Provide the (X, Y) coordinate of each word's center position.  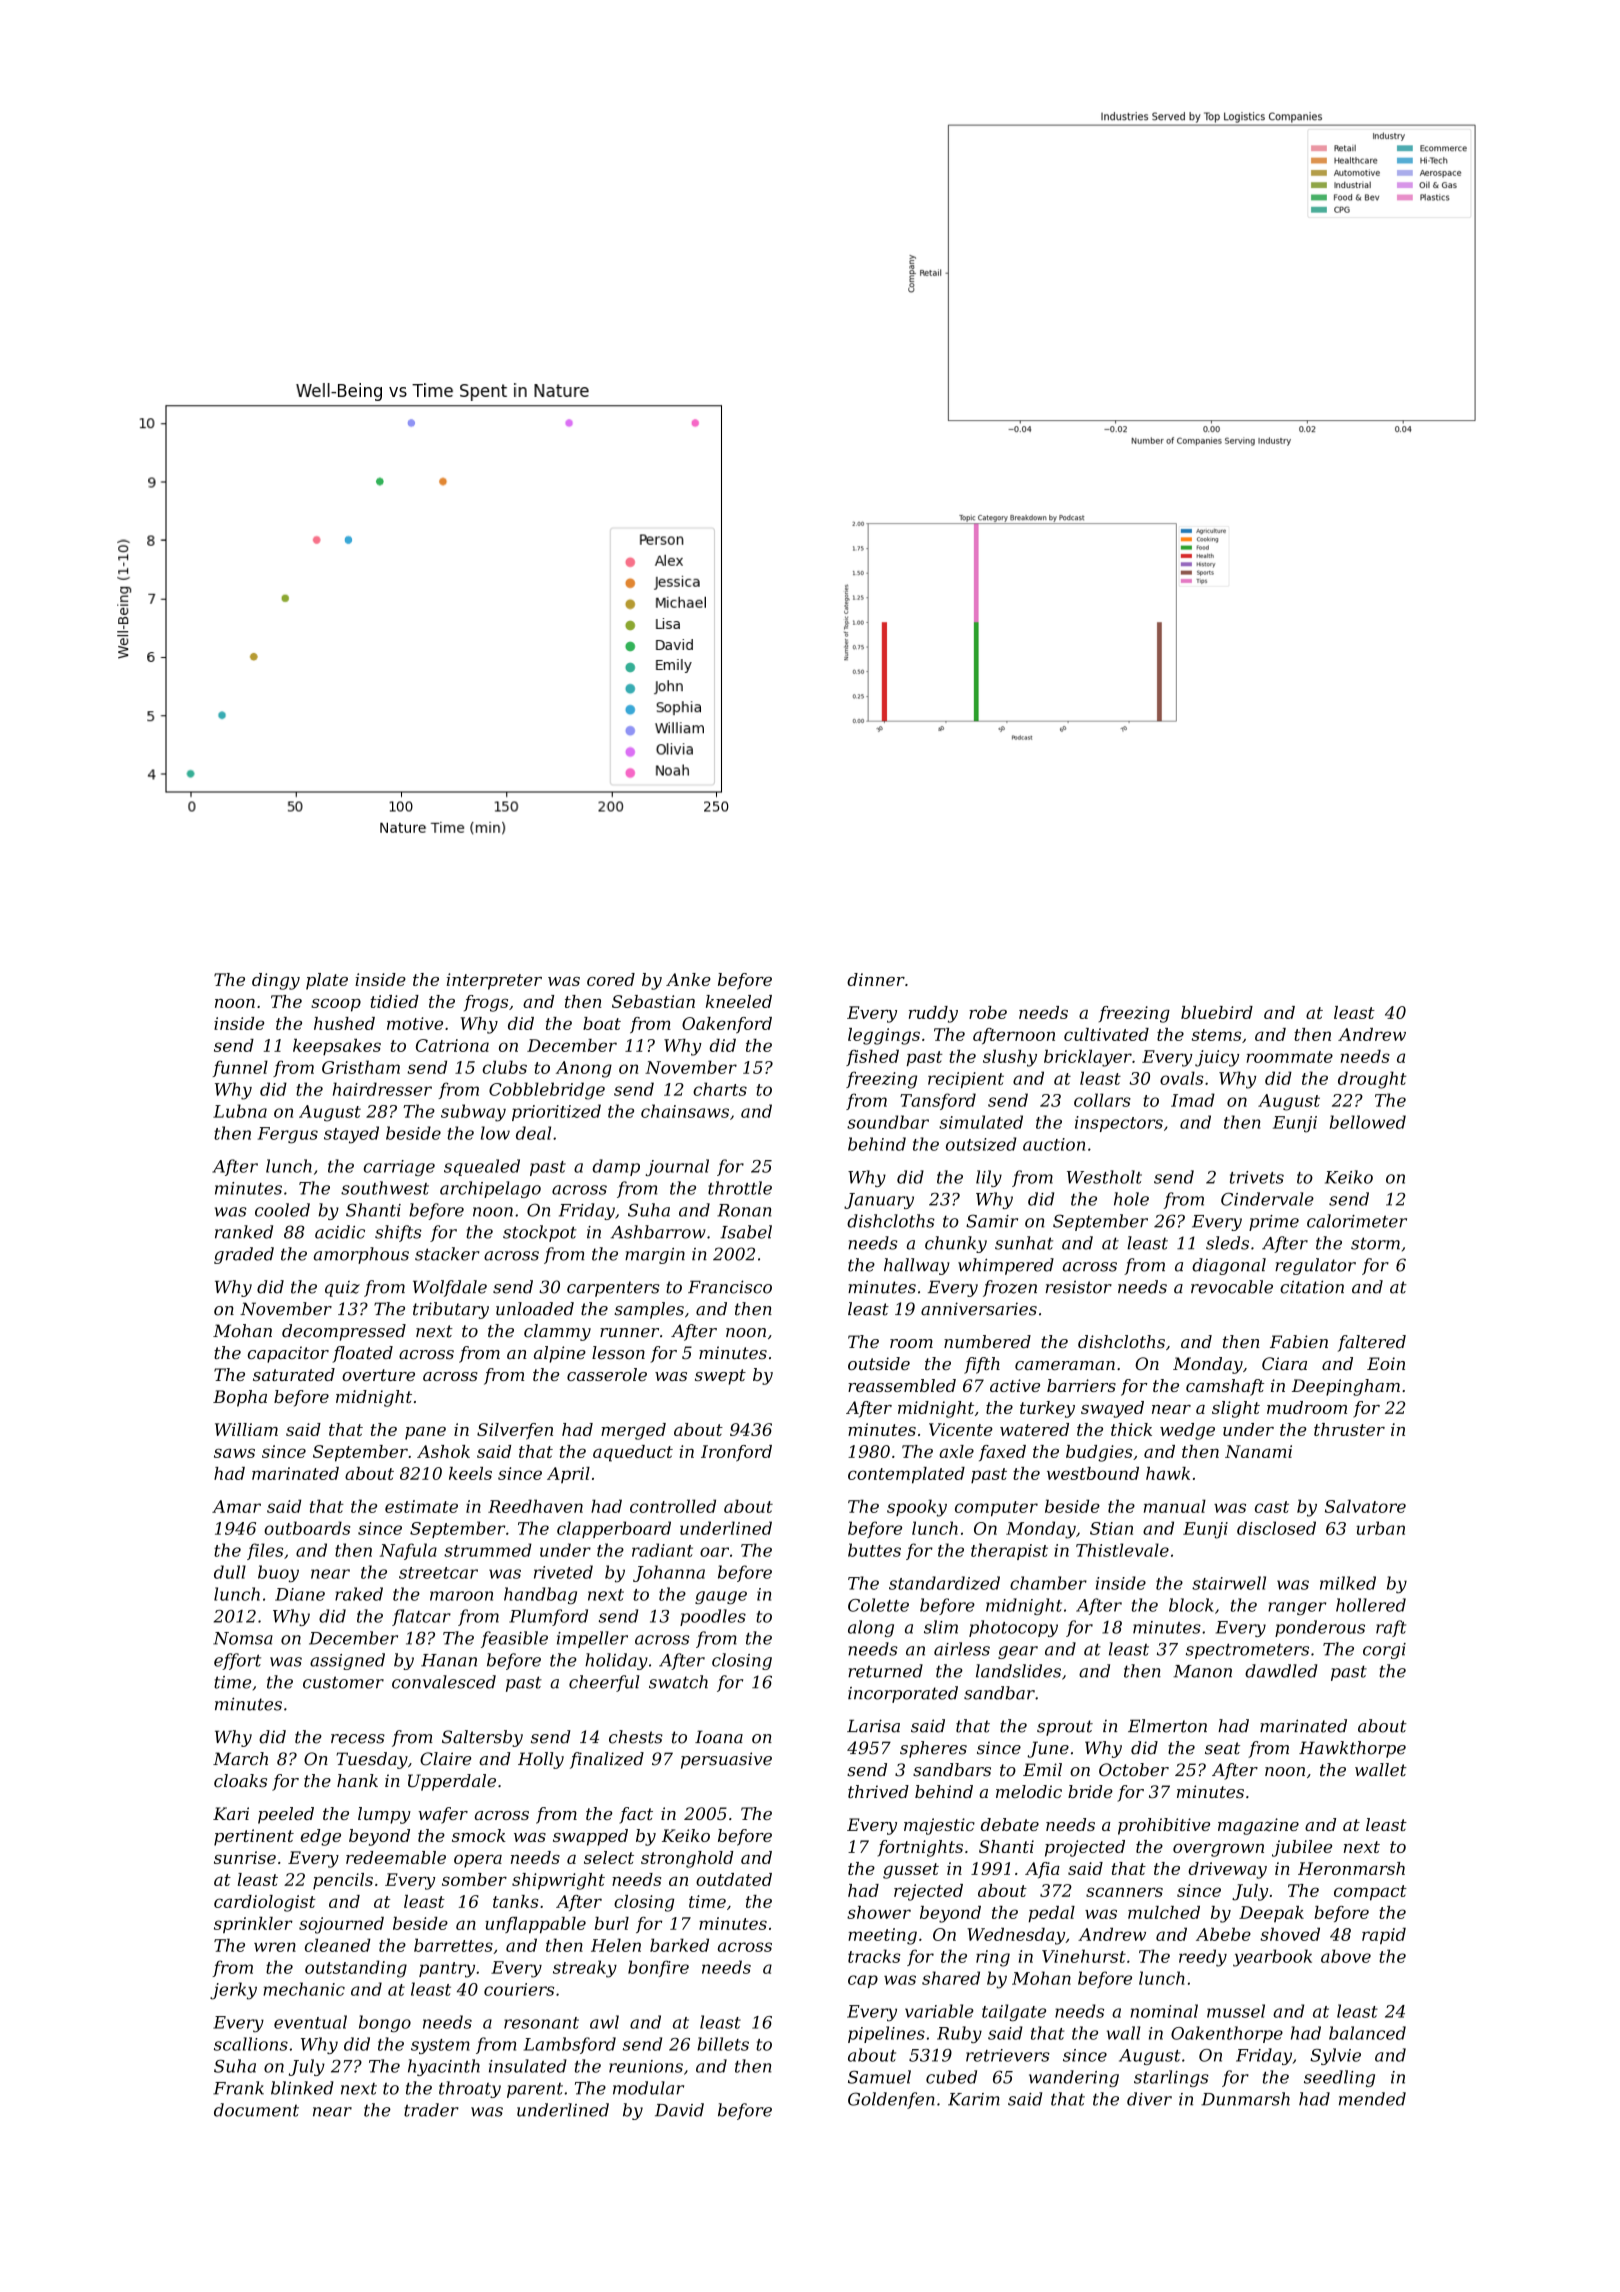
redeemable (396, 1857)
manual (1175, 1506)
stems (1216, 1035)
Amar (236, 1506)
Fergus (288, 1135)
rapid (1384, 1935)
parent (535, 2090)
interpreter (494, 981)
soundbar (888, 1122)
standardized (944, 1583)
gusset (911, 1871)
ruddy (933, 1014)
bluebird (1217, 1012)
